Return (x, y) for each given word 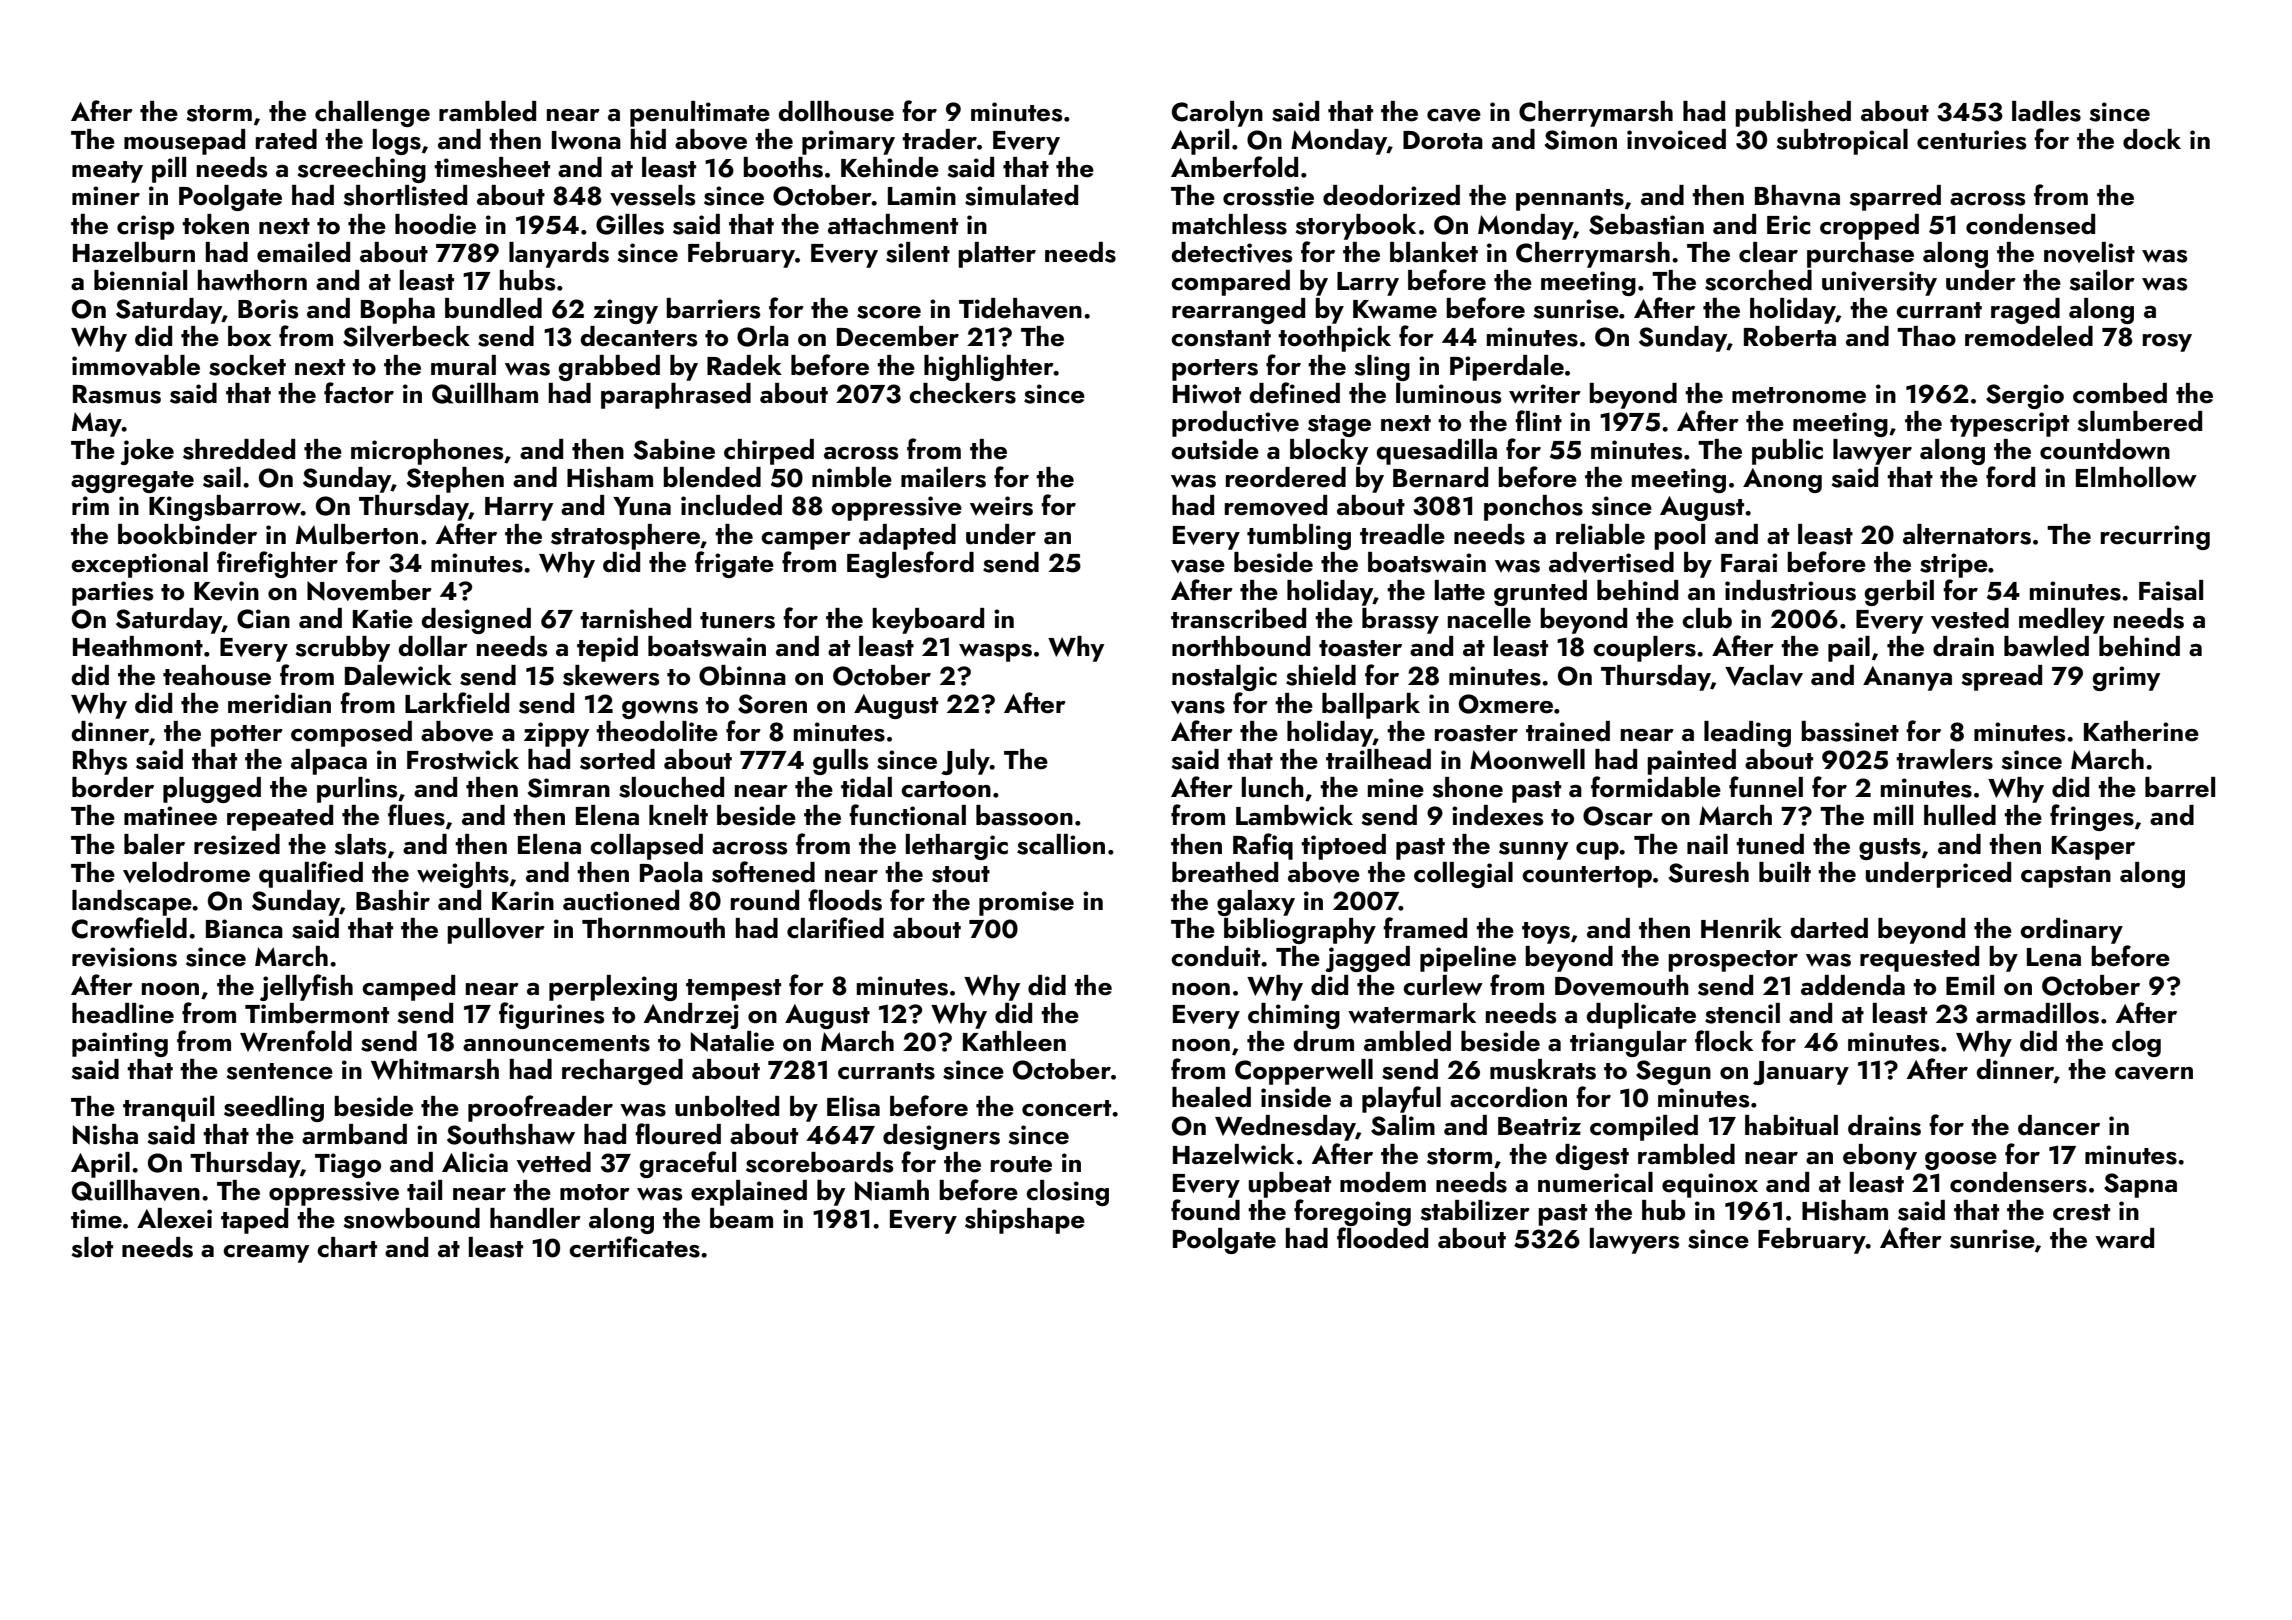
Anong (1782, 480)
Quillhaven (136, 1190)
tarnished (635, 618)
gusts (1890, 849)
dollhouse (836, 111)
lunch (1273, 787)
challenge (372, 114)
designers (941, 1137)
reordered (1286, 477)
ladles (2046, 111)
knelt (678, 815)
